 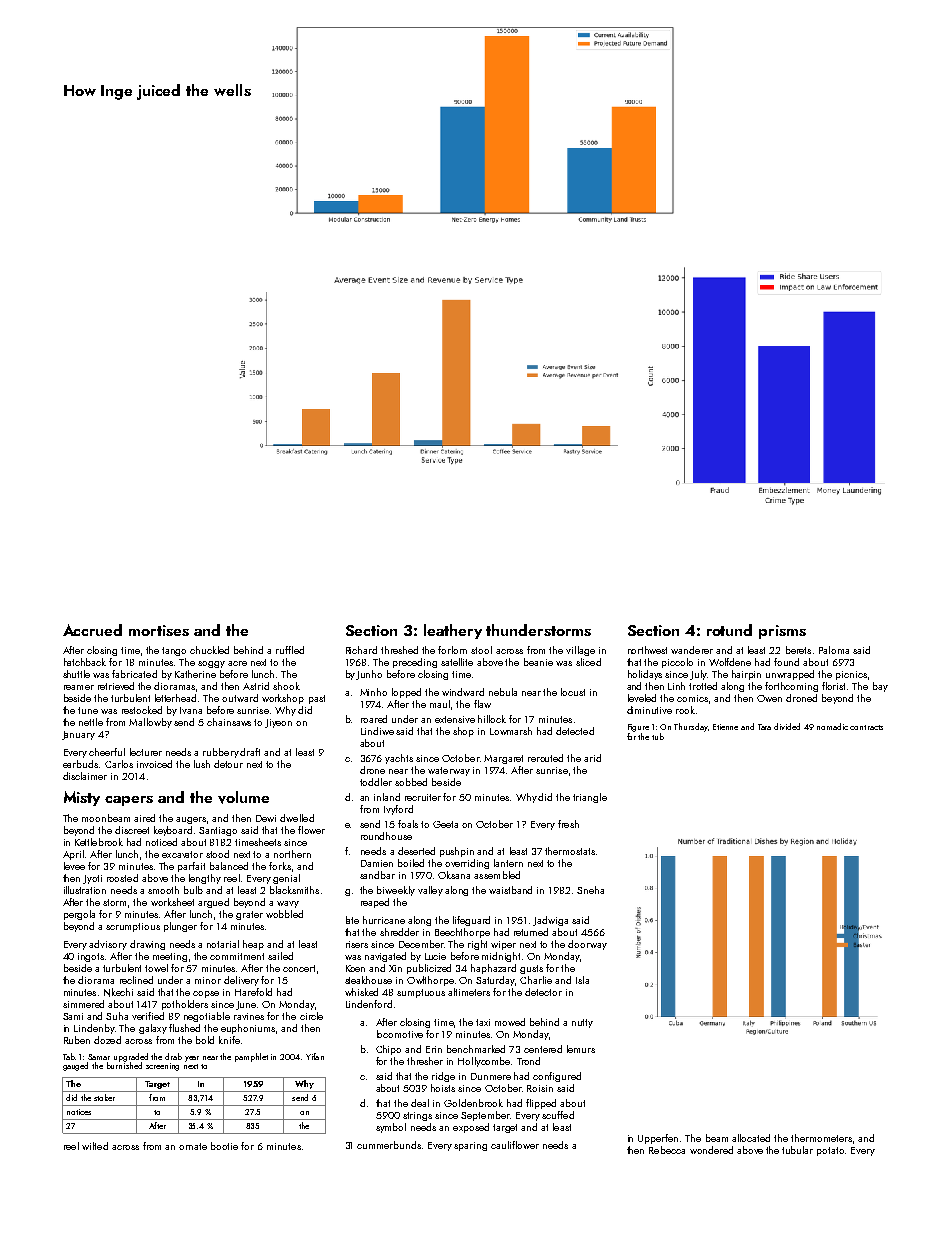 What do you see at coordinates (582, 1023) in the screenshot?
I see `nutty` at bounding box center [582, 1023].
